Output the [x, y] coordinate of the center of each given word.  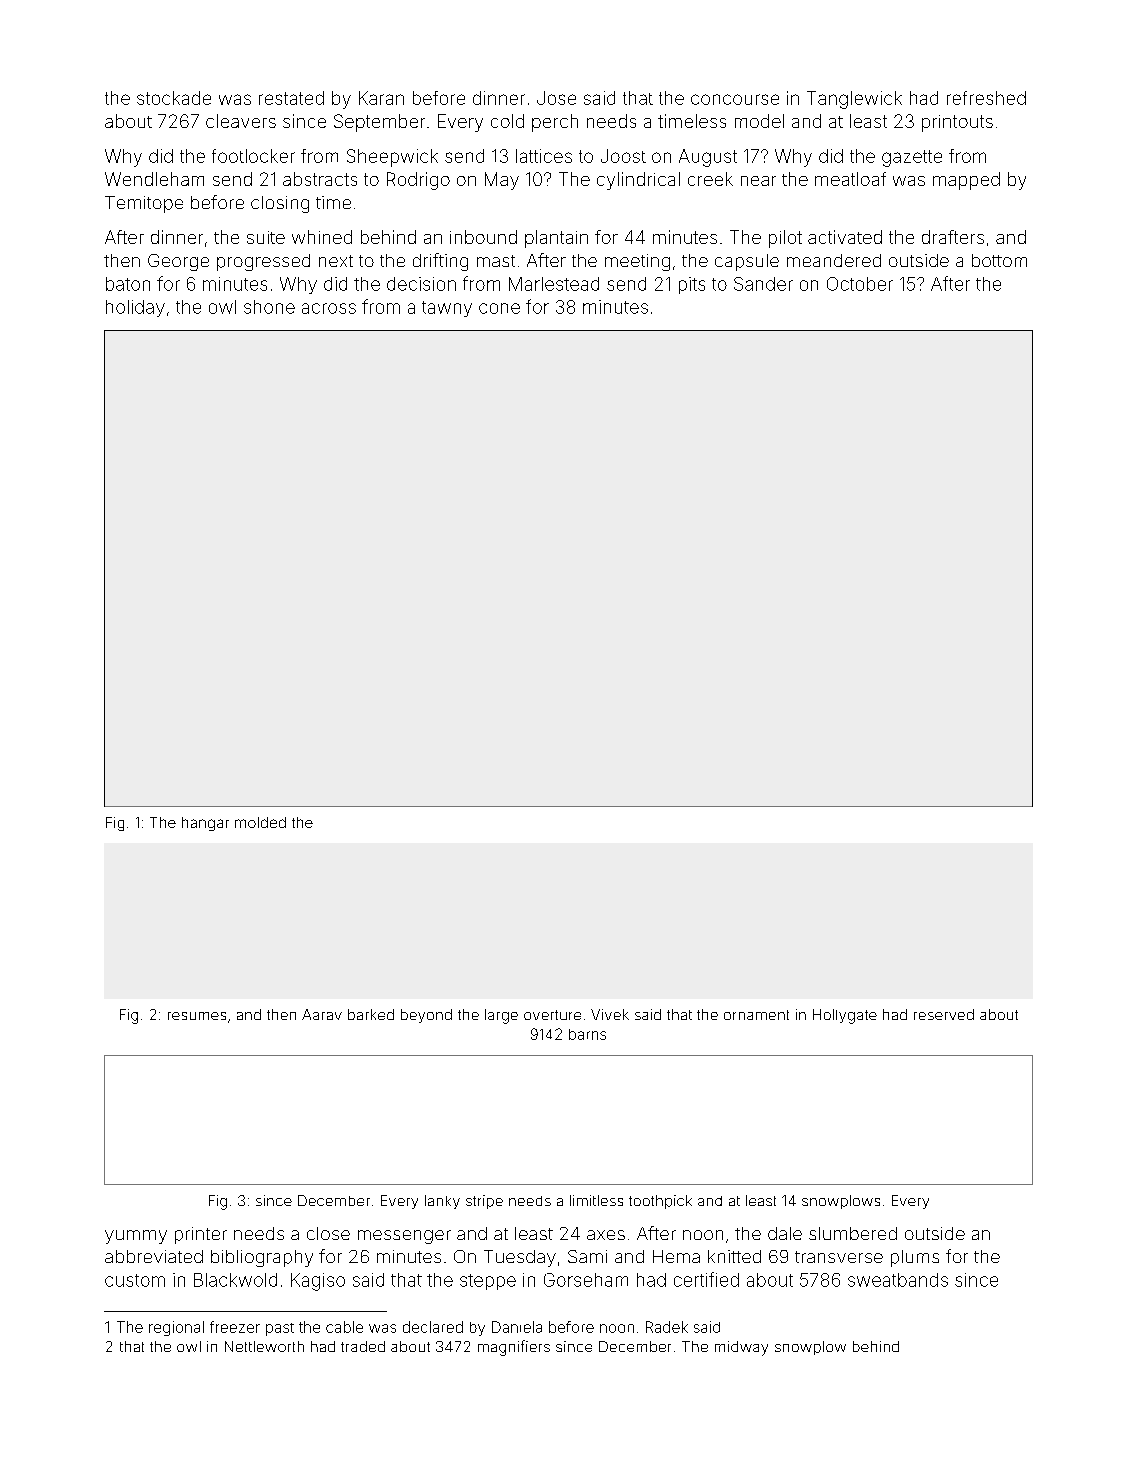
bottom [999, 260]
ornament [756, 1015]
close [328, 1233]
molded [260, 822]
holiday [135, 308]
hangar [205, 824]
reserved [944, 1014]
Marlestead [554, 284]
